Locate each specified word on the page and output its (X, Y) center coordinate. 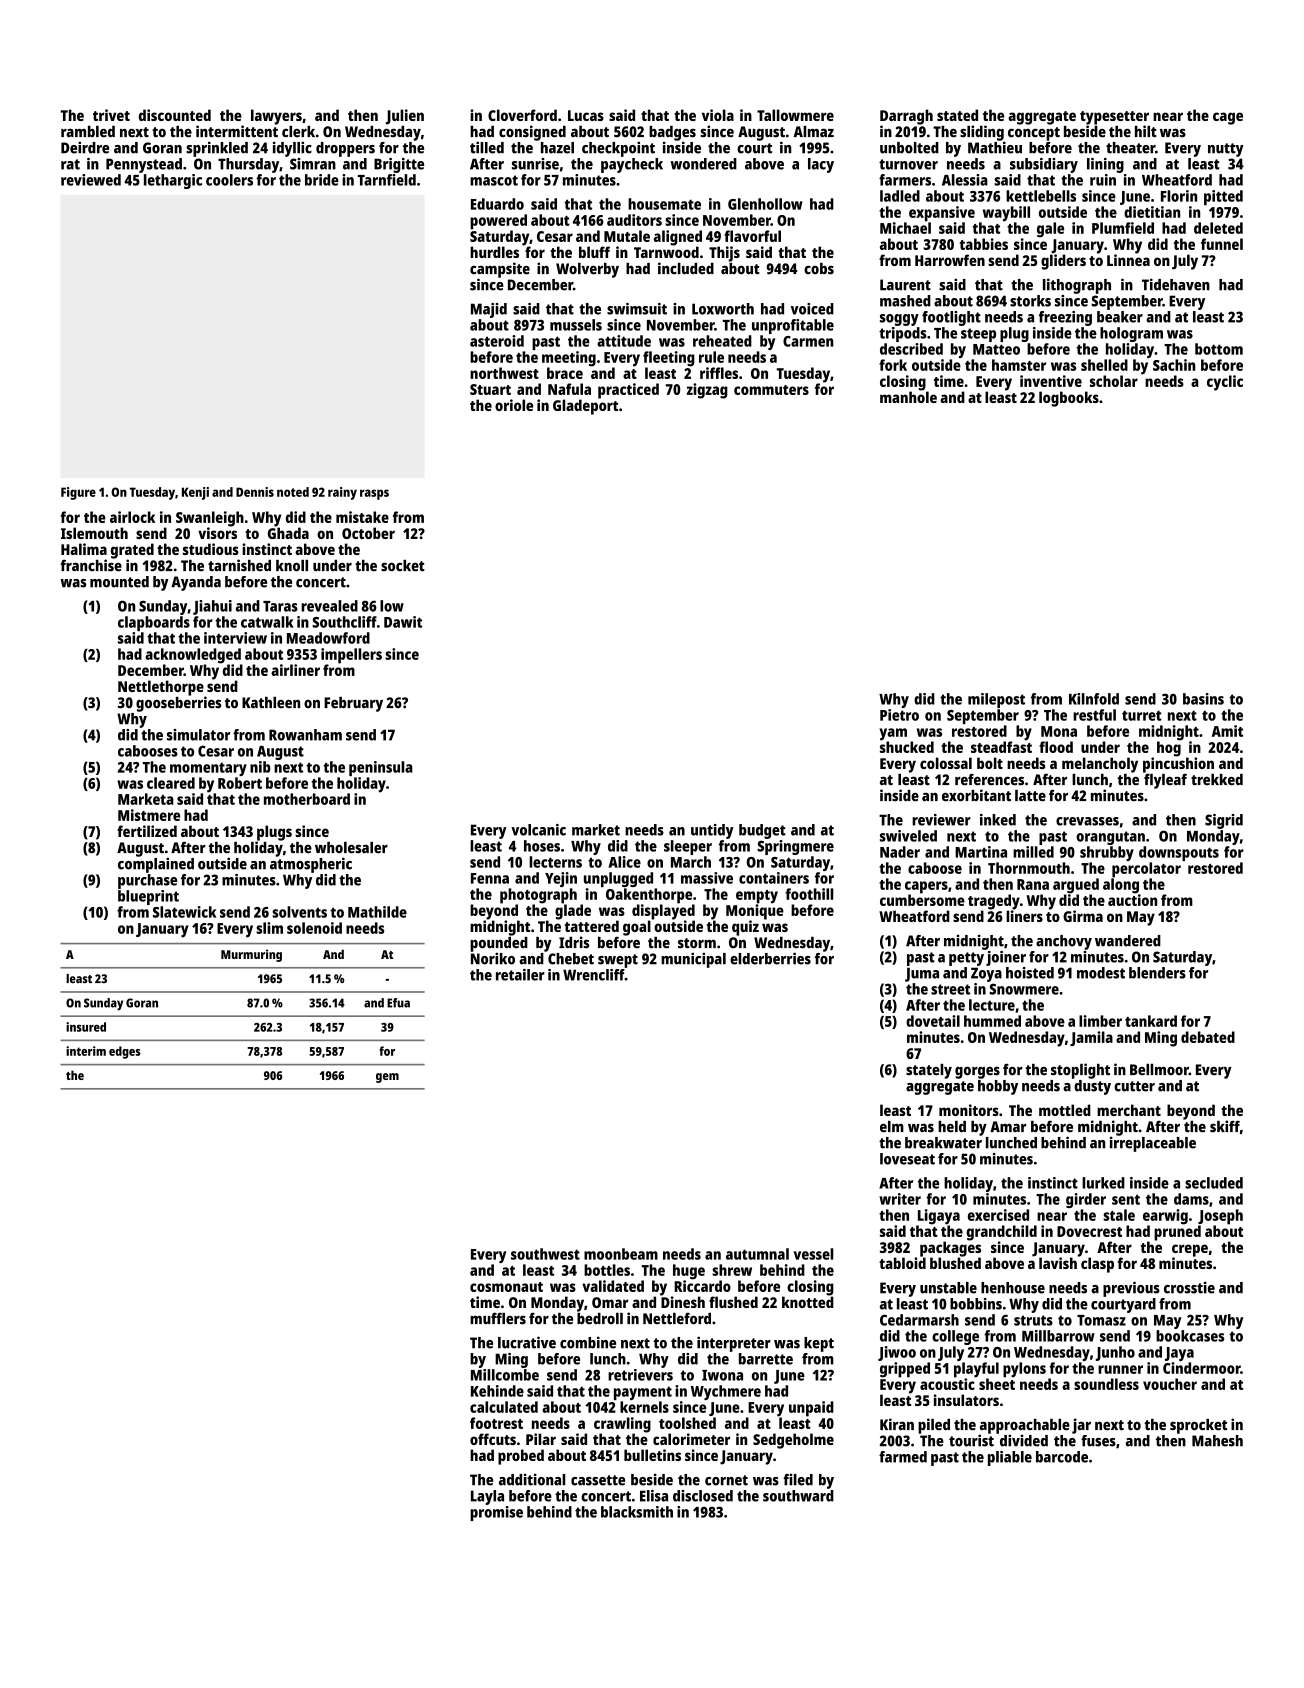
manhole (908, 397)
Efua (398, 1003)
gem (387, 1078)
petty (966, 959)
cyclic (1225, 383)
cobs (819, 269)
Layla (487, 1497)
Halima (84, 549)
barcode (1062, 1457)
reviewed (91, 180)
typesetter (1114, 118)
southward (798, 1496)
